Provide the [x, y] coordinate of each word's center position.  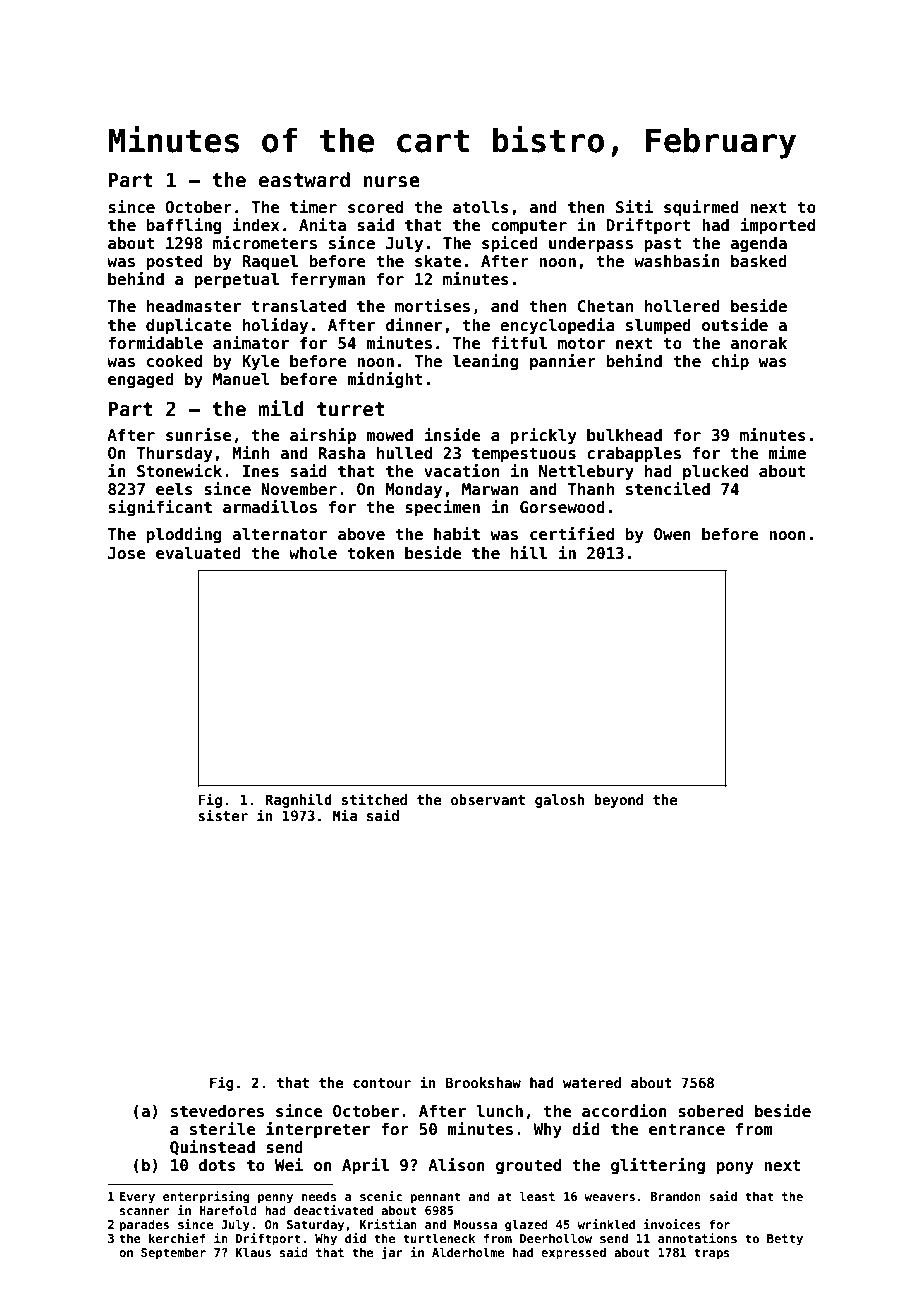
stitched [374, 799]
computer [529, 227]
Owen [672, 534]
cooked [174, 361]
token [371, 553]
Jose [127, 553]
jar [392, 1253]
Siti [634, 207]
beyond [618, 801]
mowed [389, 435]
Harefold [228, 1210]
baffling [184, 226]
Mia [345, 815]
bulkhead [624, 435]
